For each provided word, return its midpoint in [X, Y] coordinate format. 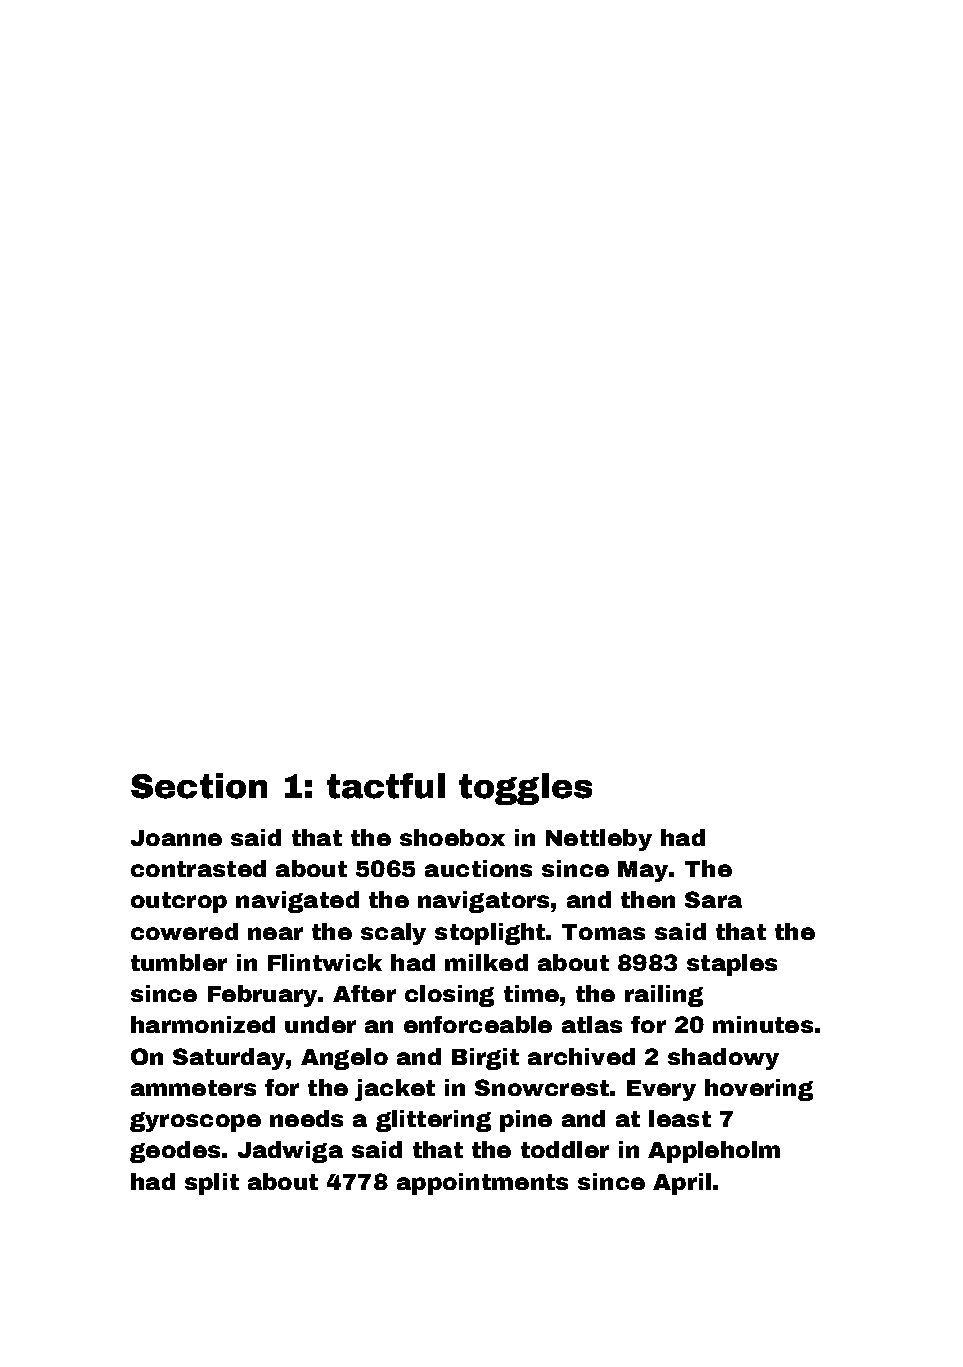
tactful [386, 786]
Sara [713, 899]
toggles [525, 789]
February [262, 996]
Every [661, 1090]
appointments [482, 1184]
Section [199, 786]
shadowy [723, 1059]
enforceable [478, 1024]
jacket [395, 1090]
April [682, 1184]
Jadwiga [290, 1152]
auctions [478, 868]
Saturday [229, 1059]
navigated [297, 902]
